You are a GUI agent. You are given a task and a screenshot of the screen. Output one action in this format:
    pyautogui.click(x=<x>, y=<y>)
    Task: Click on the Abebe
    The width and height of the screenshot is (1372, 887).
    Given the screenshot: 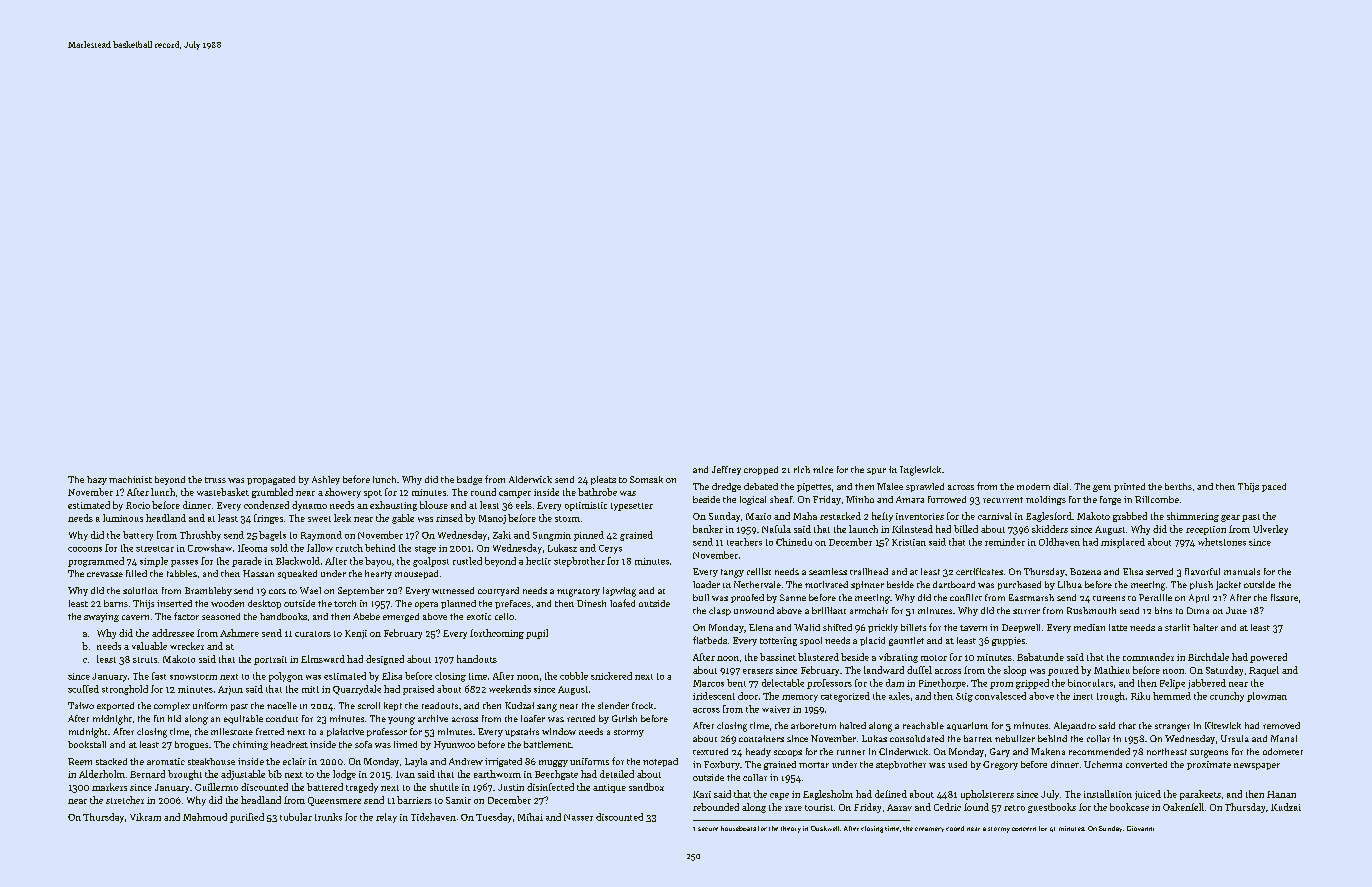 What is the action you would take?
    pyautogui.click(x=366, y=616)
